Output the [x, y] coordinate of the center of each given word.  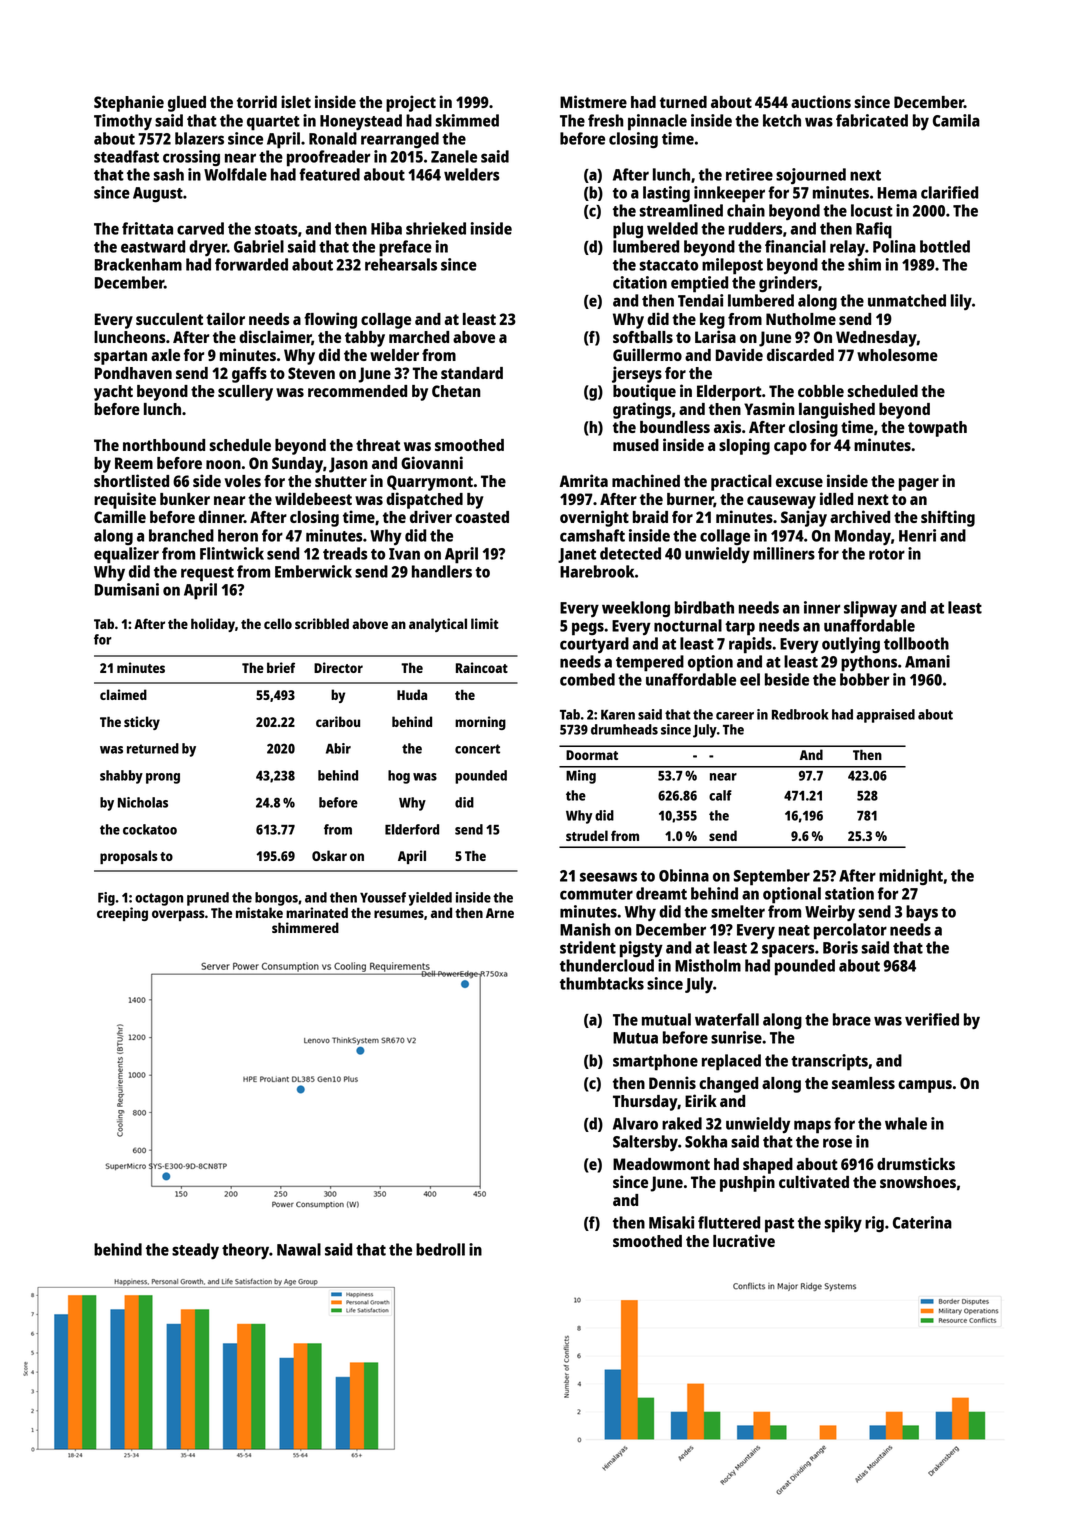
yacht [113, 393]
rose [837, 1143]
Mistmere [593, 101]
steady [195, 1251]
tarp [740, 628]
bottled [945, 246]
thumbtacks [602, 983]
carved [200, 228]
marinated [317, 912]
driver [431, 516]
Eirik [701, 1100]
